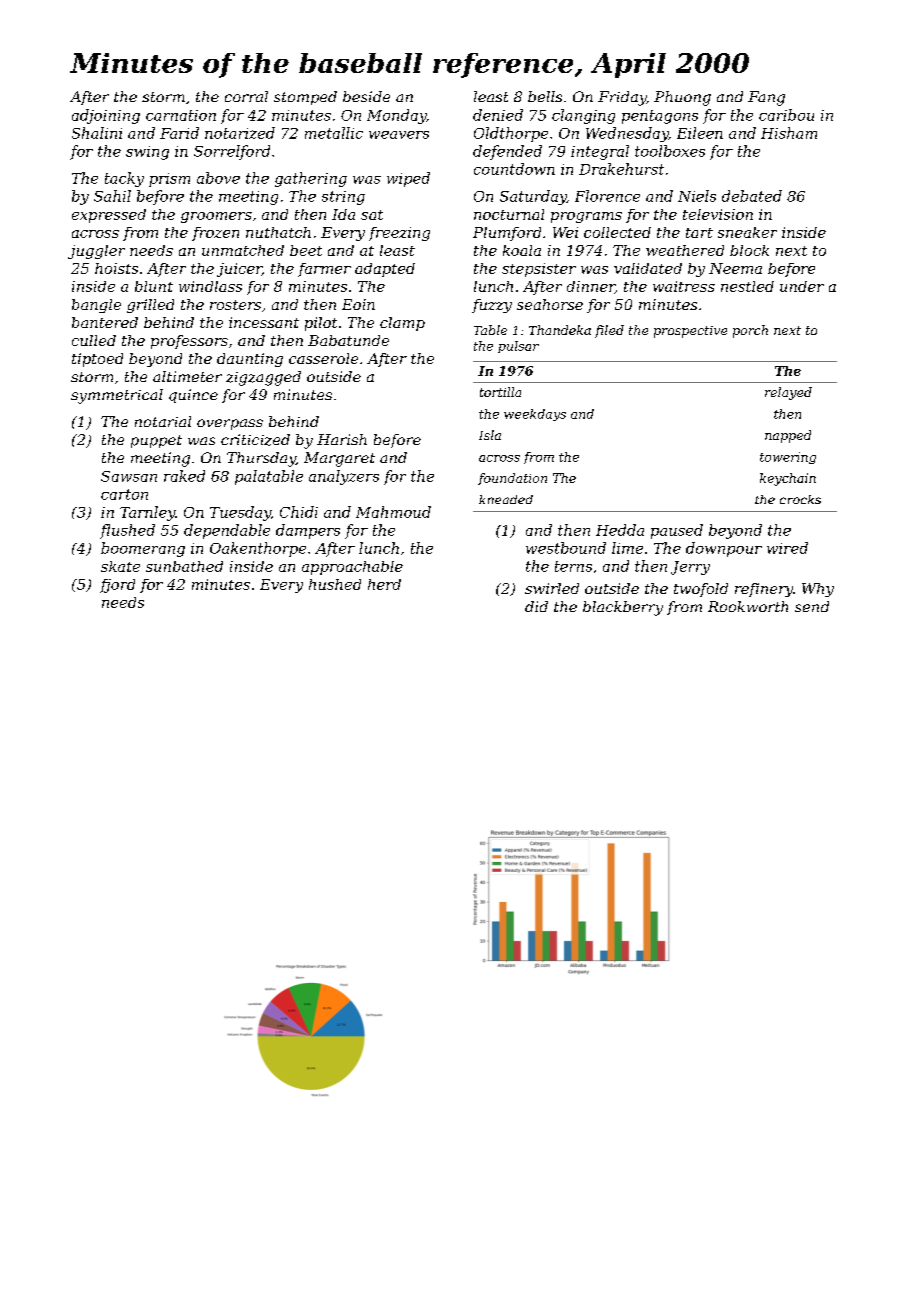 This image has height=1316, width=908. Describe the element at coordinates (512, 479) in the image. I see `foundation` at that location.
